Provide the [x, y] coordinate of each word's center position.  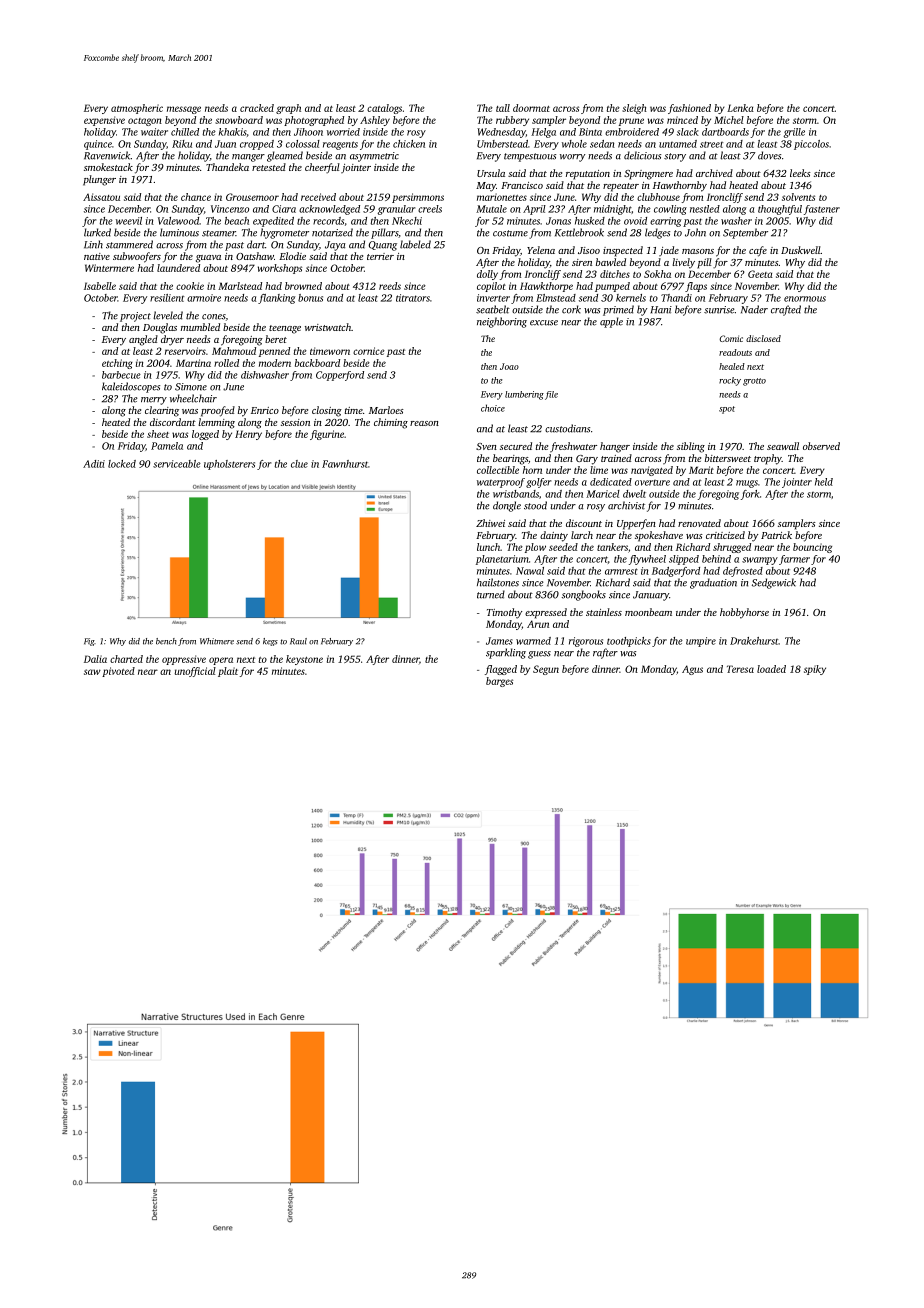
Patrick [776, 535]
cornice [369, 351]
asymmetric [374, 157]
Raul [298, 641]
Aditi [94, 464]
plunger [99, 180]
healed [732, 366]
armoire [204, 298]
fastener [822, 210]
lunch [488, 547]
